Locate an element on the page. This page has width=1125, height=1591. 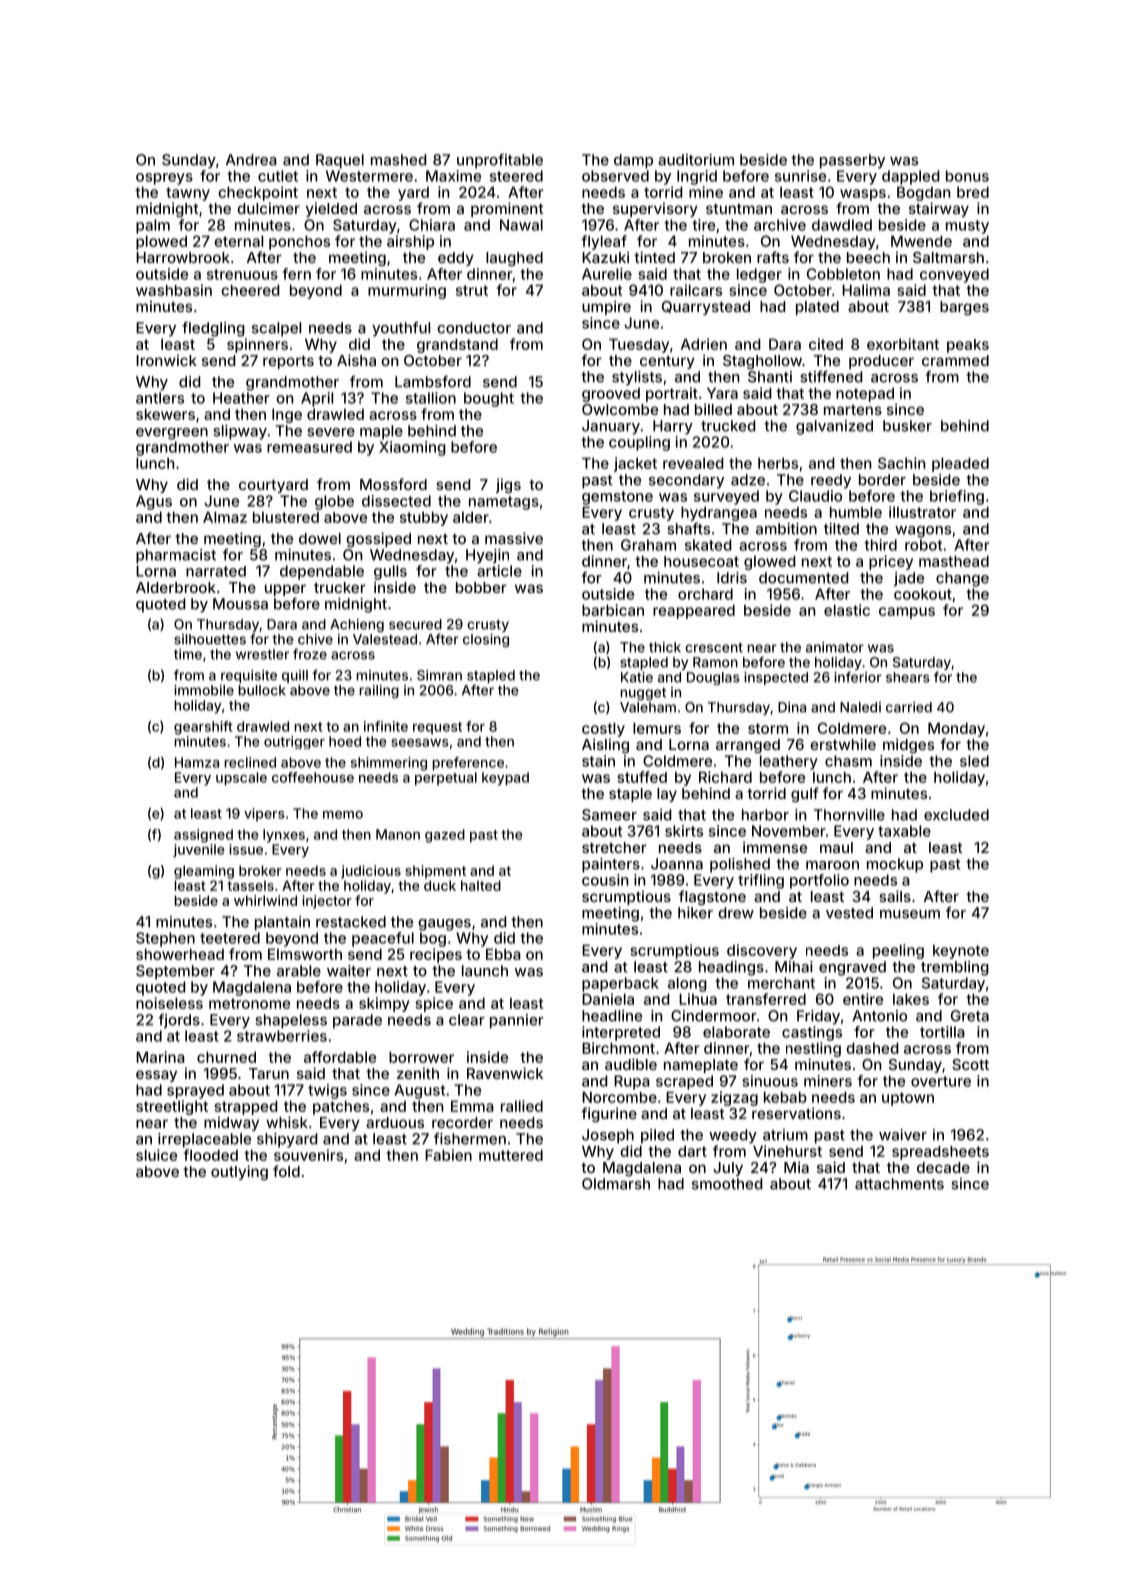
damp is located at coordinates (633, 161).
